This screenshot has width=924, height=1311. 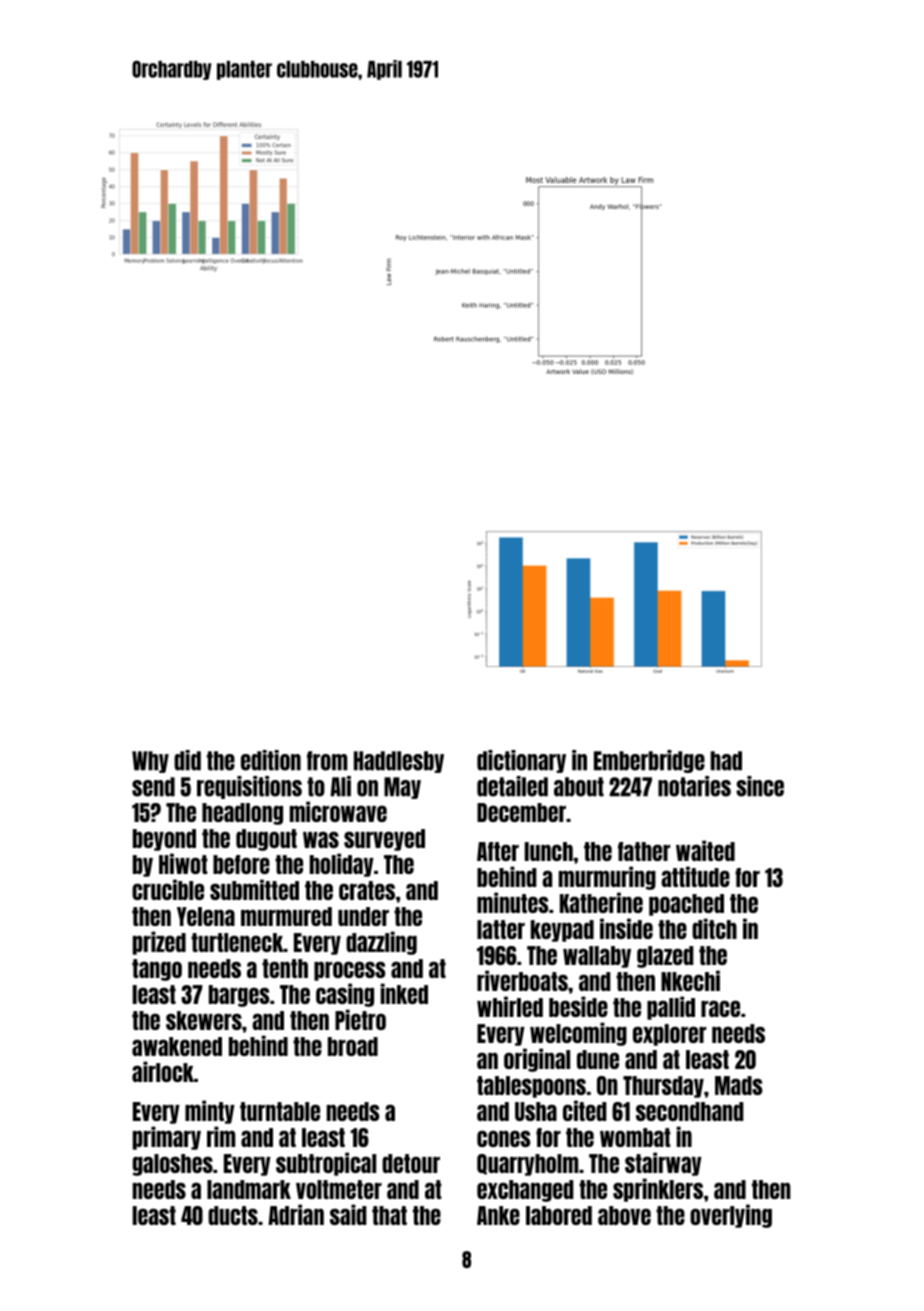 I want to click on Emberbridge, so click(x=649, y=761).
